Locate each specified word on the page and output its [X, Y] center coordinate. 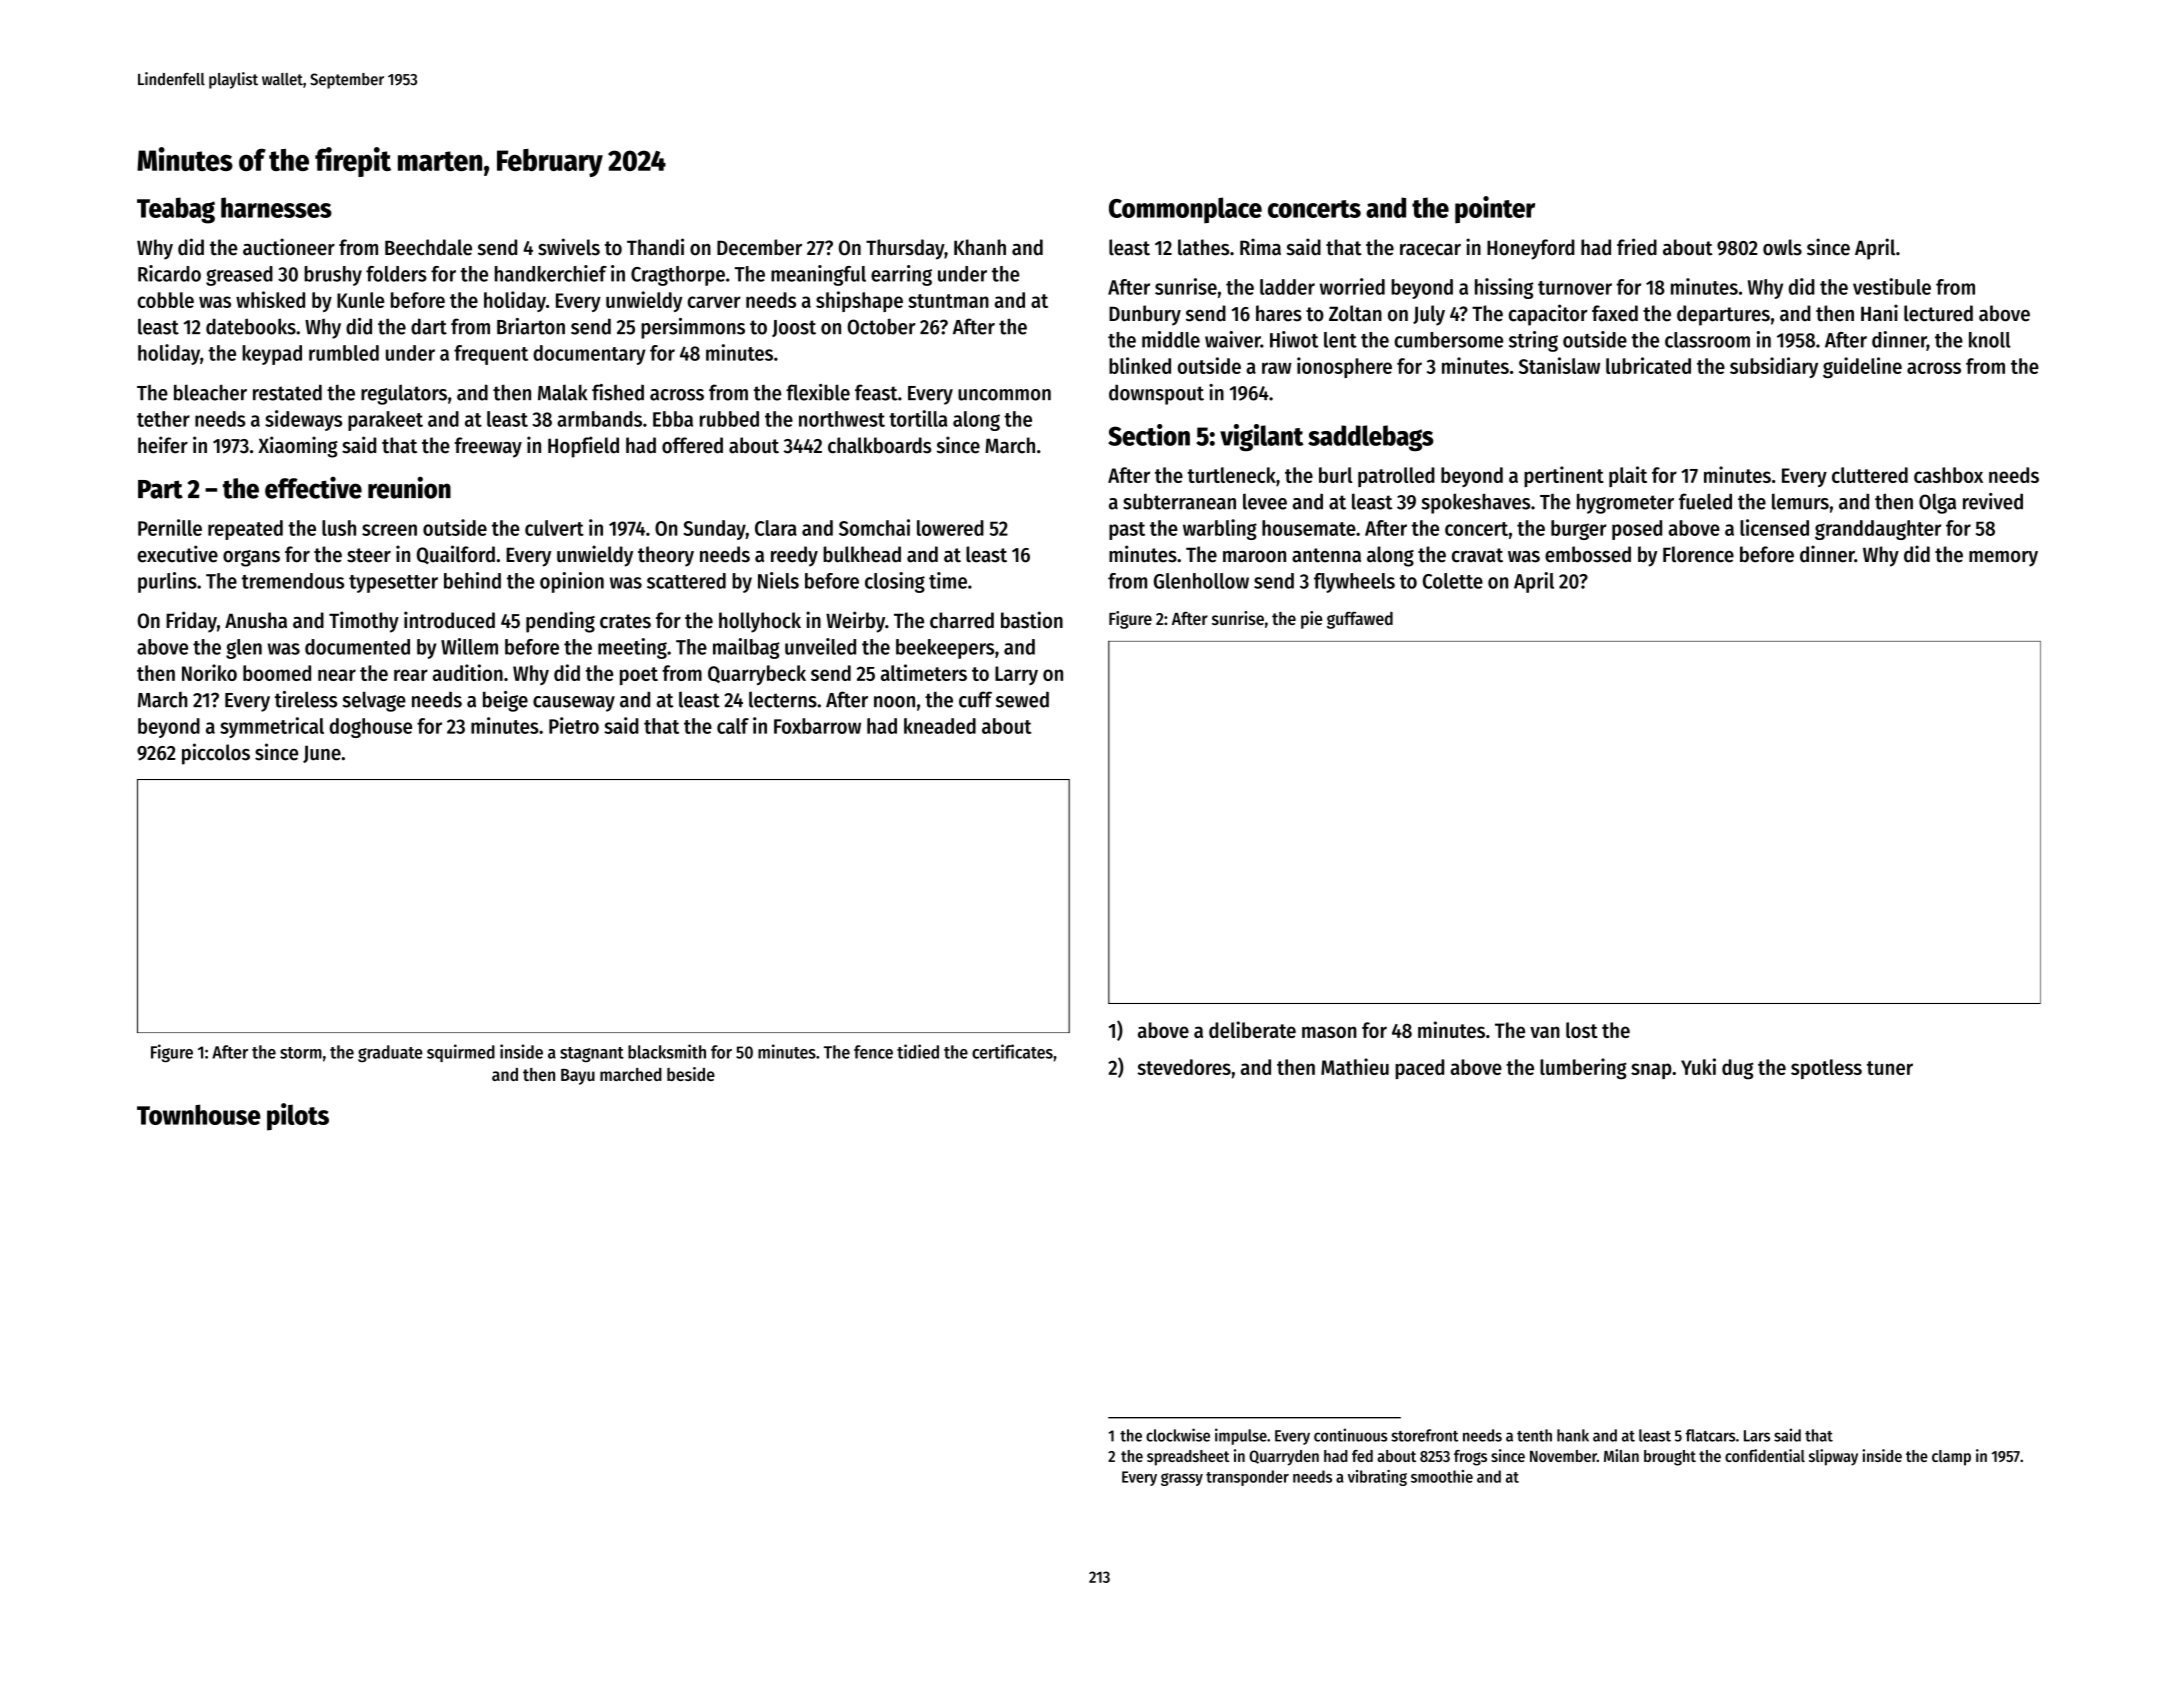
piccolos [216, 754]
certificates [1012, 1051]
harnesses [276, 207]
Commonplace [1185, 210]
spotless [1826, 1069]
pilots [298, 1117]
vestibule [1892, 286]
